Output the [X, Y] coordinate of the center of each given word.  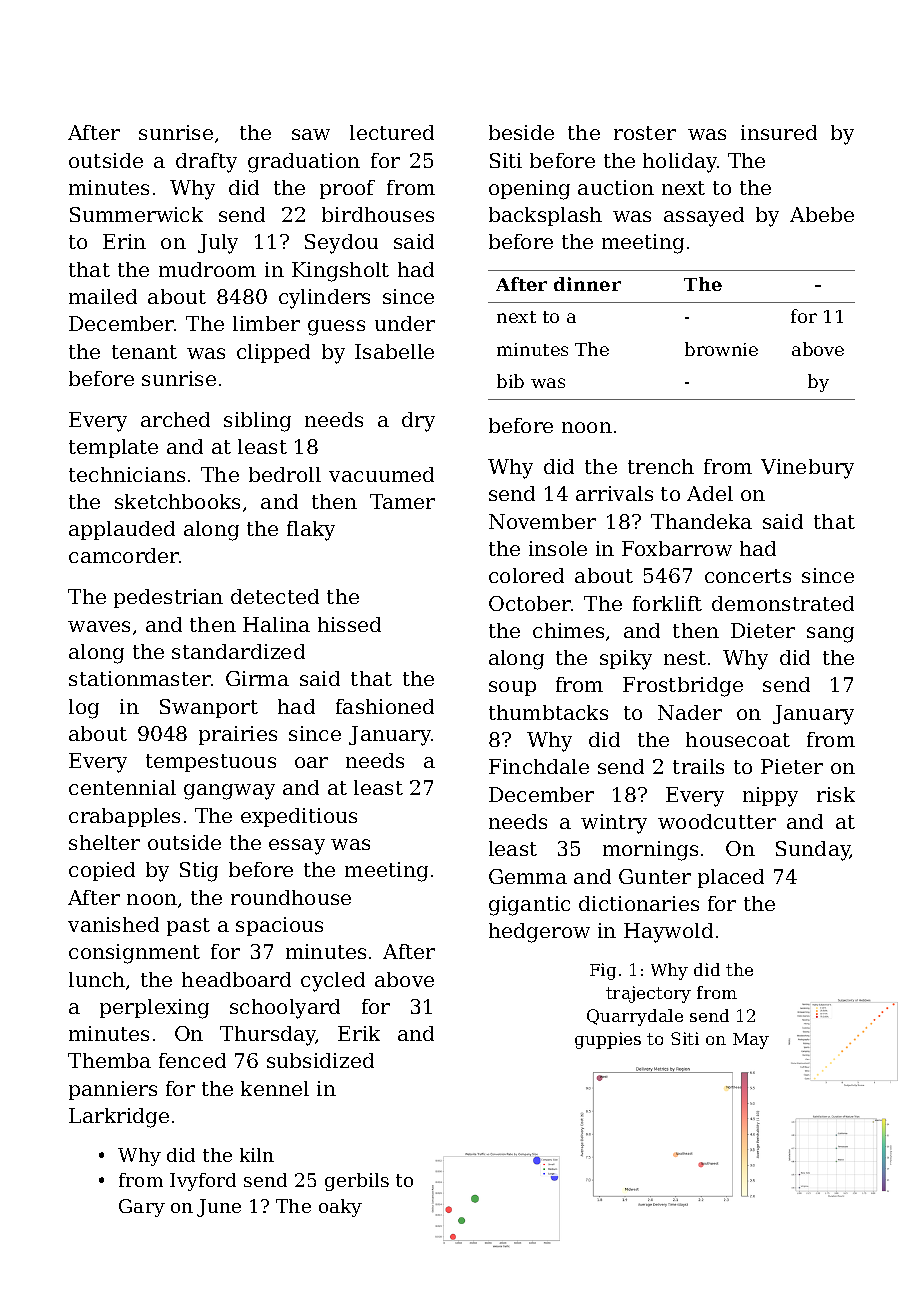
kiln [257, 1155]
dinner [587, 284]
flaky [311, 531]
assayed [704, 217]
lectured [392, 132]
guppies [608, 1040]
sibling [257, 422]
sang [830, 635]
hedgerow [539, 933]
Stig [199, 872]
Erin [124, 241]
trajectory [648, 994]
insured [779, 132]
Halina [276, 624]
